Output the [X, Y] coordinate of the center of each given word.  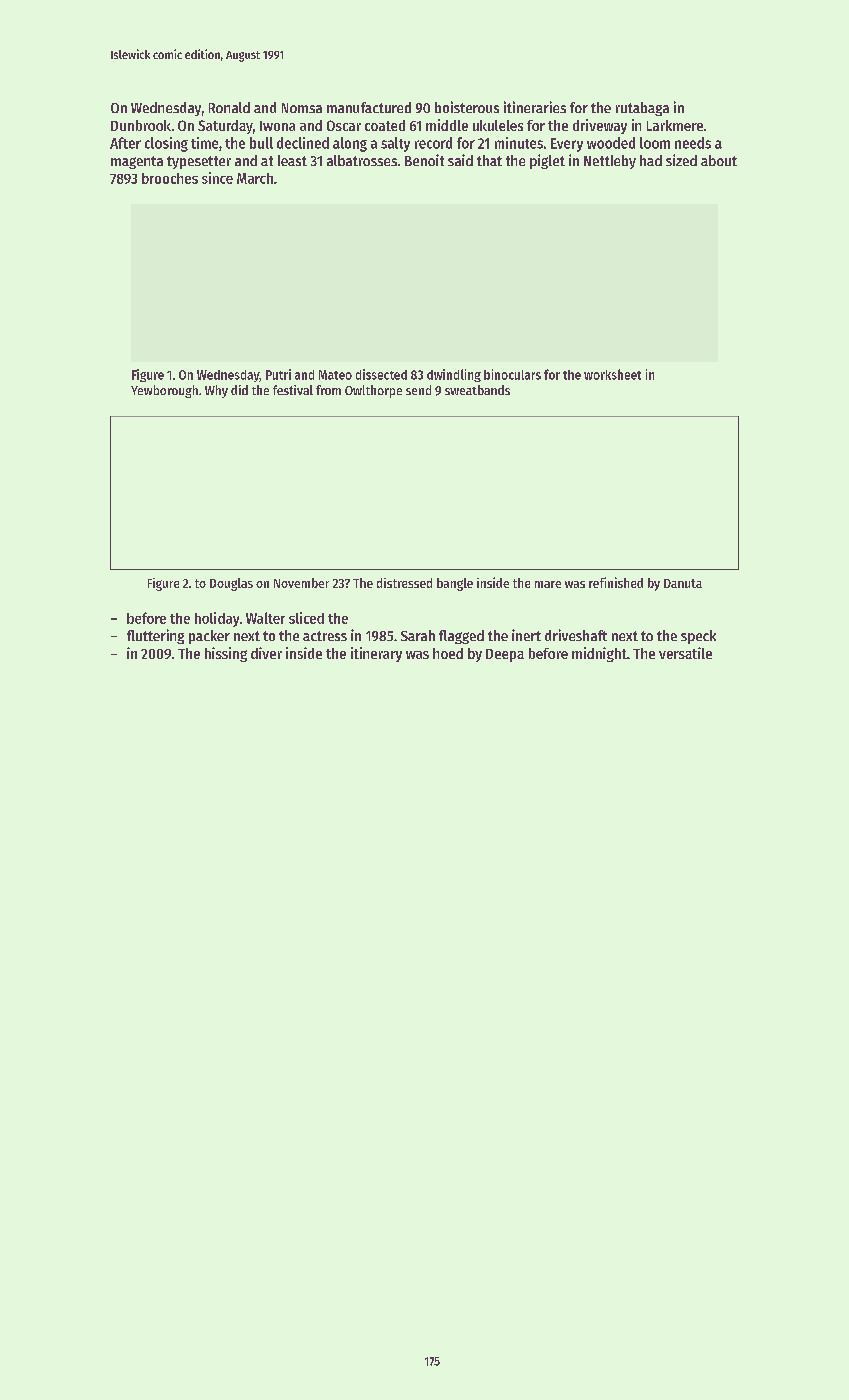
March [255, 178]
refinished [616, 582]
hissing [226, 654]
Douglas [231, 584]
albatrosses [362, 160]
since [217, 178]
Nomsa [302, 108]
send [418, 390]
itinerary [376, 654]
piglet [547, 161]
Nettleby [610, 162]
